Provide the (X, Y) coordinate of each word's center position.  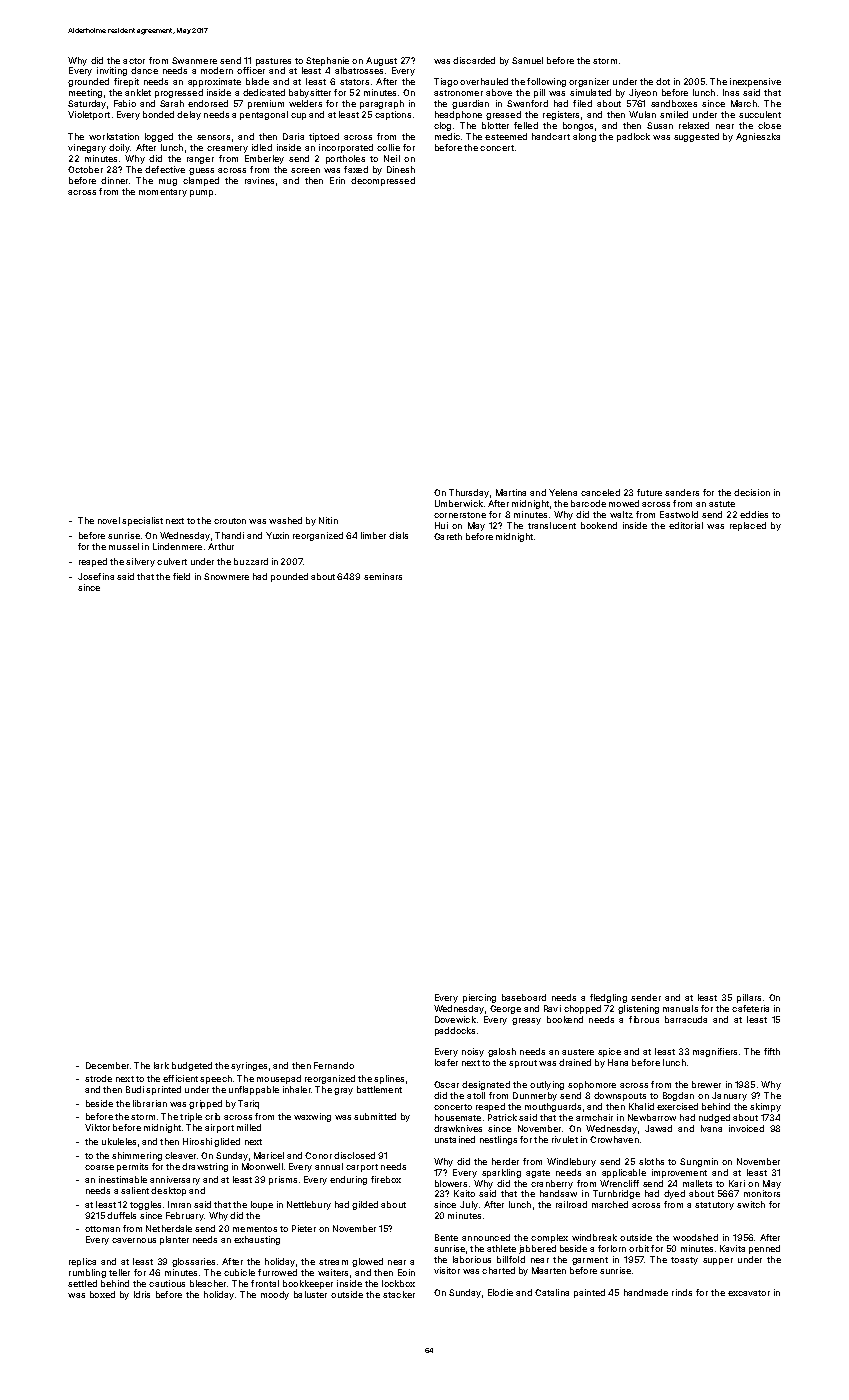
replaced (748, 526)
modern (217, 70)
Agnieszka (758, 137)
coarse (99, 1167)
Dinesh (401, 169)
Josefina (96, 576)
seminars (383, 576)
